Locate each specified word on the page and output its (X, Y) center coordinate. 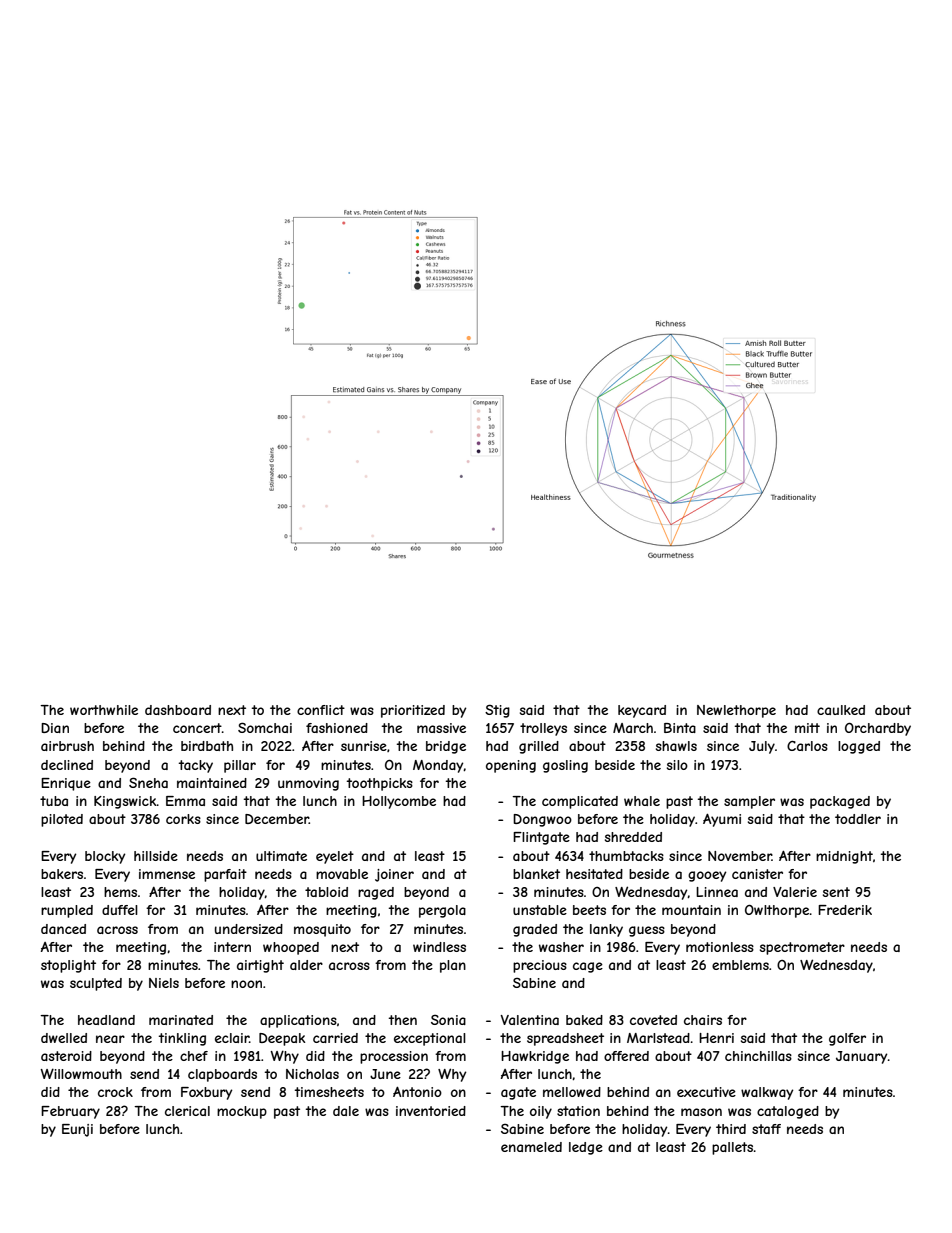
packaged (840, 802)
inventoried (431, 1111)
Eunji (77, 1130)
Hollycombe (399, 802)
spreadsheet (565, 1039)
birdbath (207, 746)
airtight (260, 966)
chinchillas (758, 1056)
